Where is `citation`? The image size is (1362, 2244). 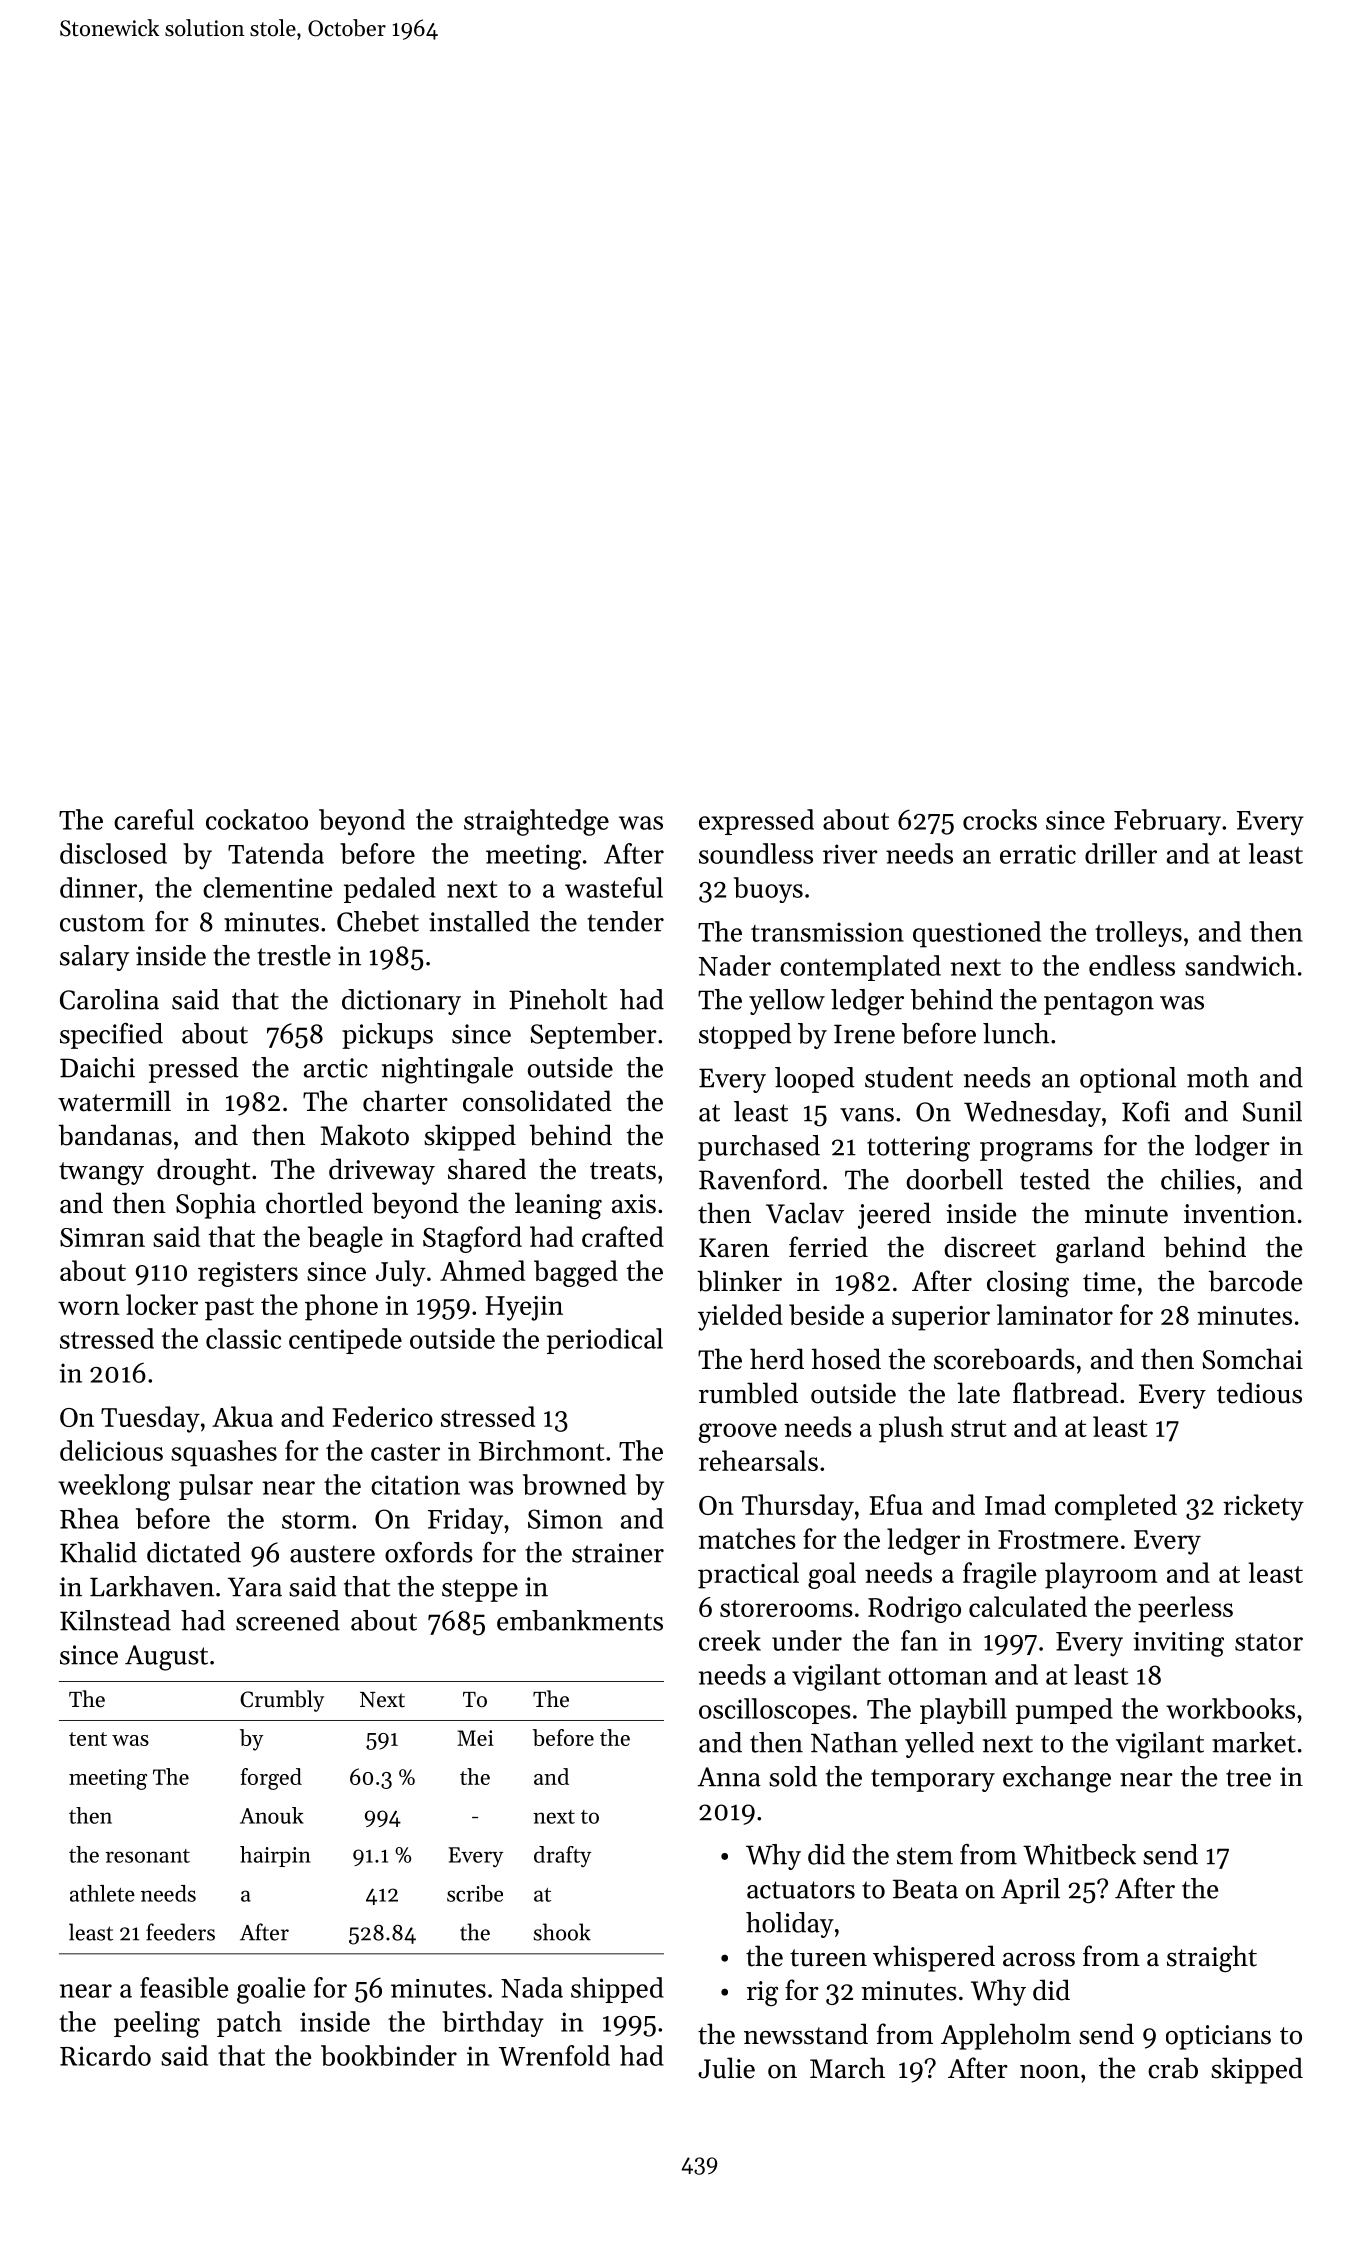 citation is located at coordinates (415, 1485).
